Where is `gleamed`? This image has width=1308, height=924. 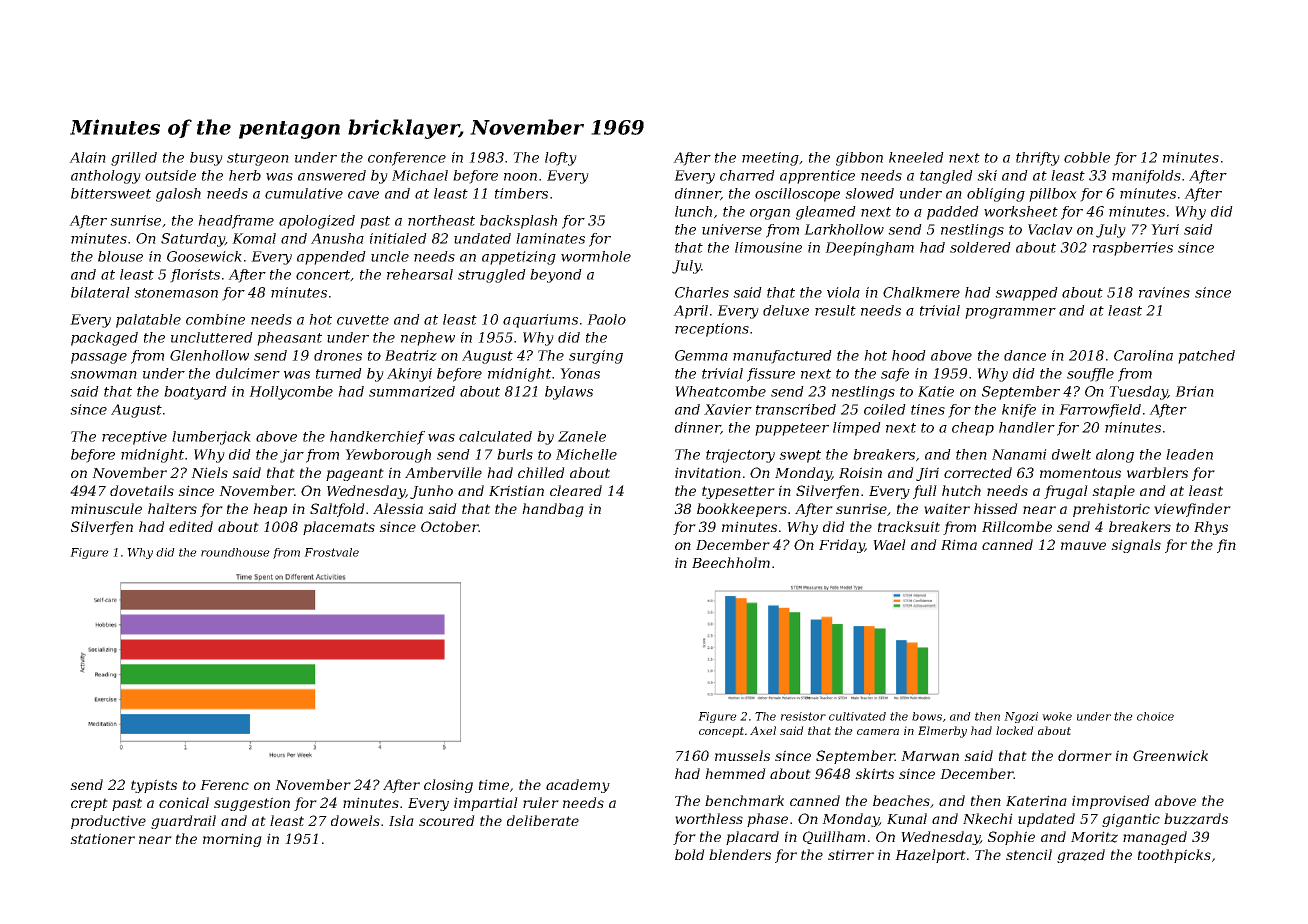
gleamed is located at coordinates (826, 213).
